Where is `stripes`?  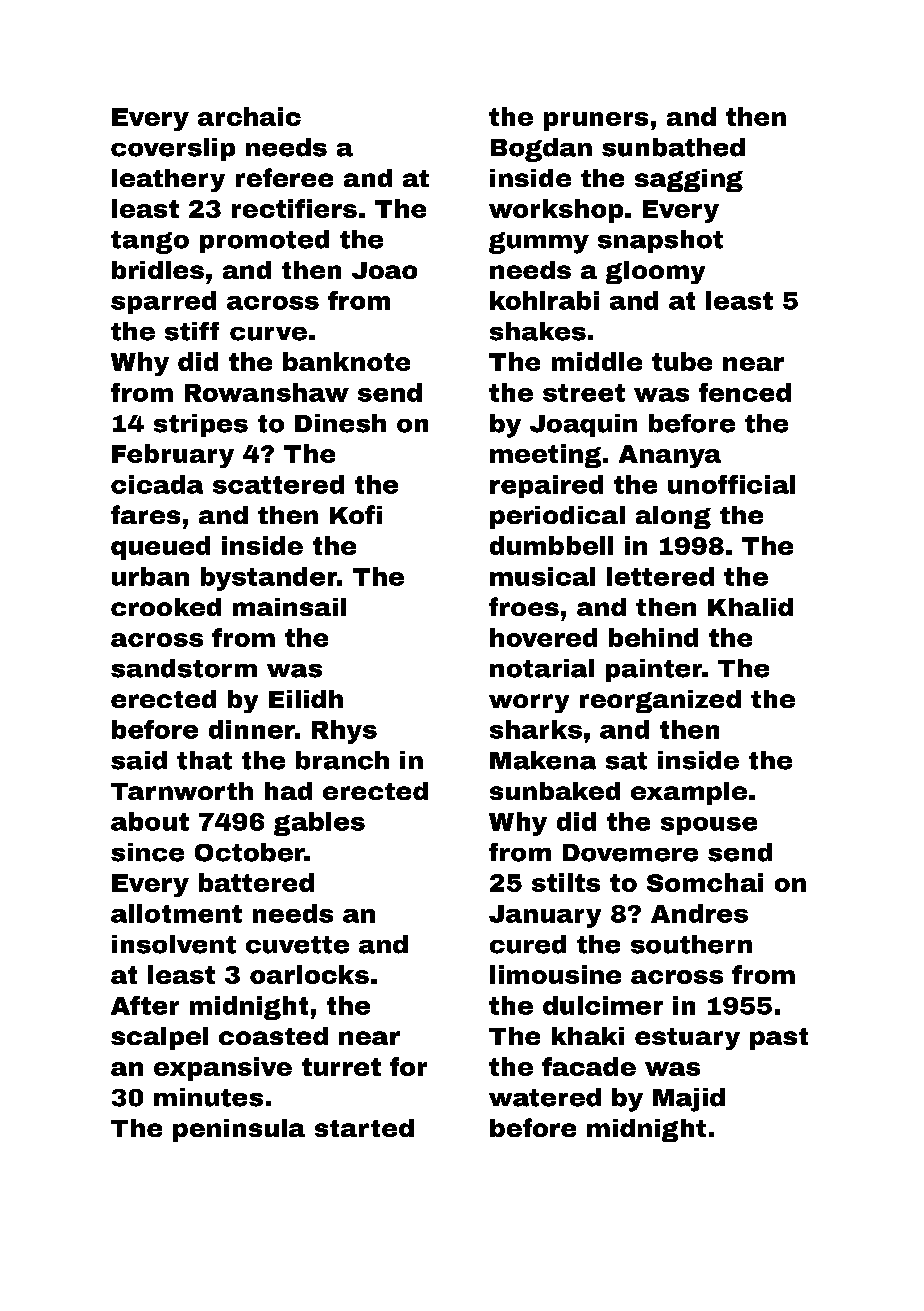
stripes is located at coordinates (201, 425).
